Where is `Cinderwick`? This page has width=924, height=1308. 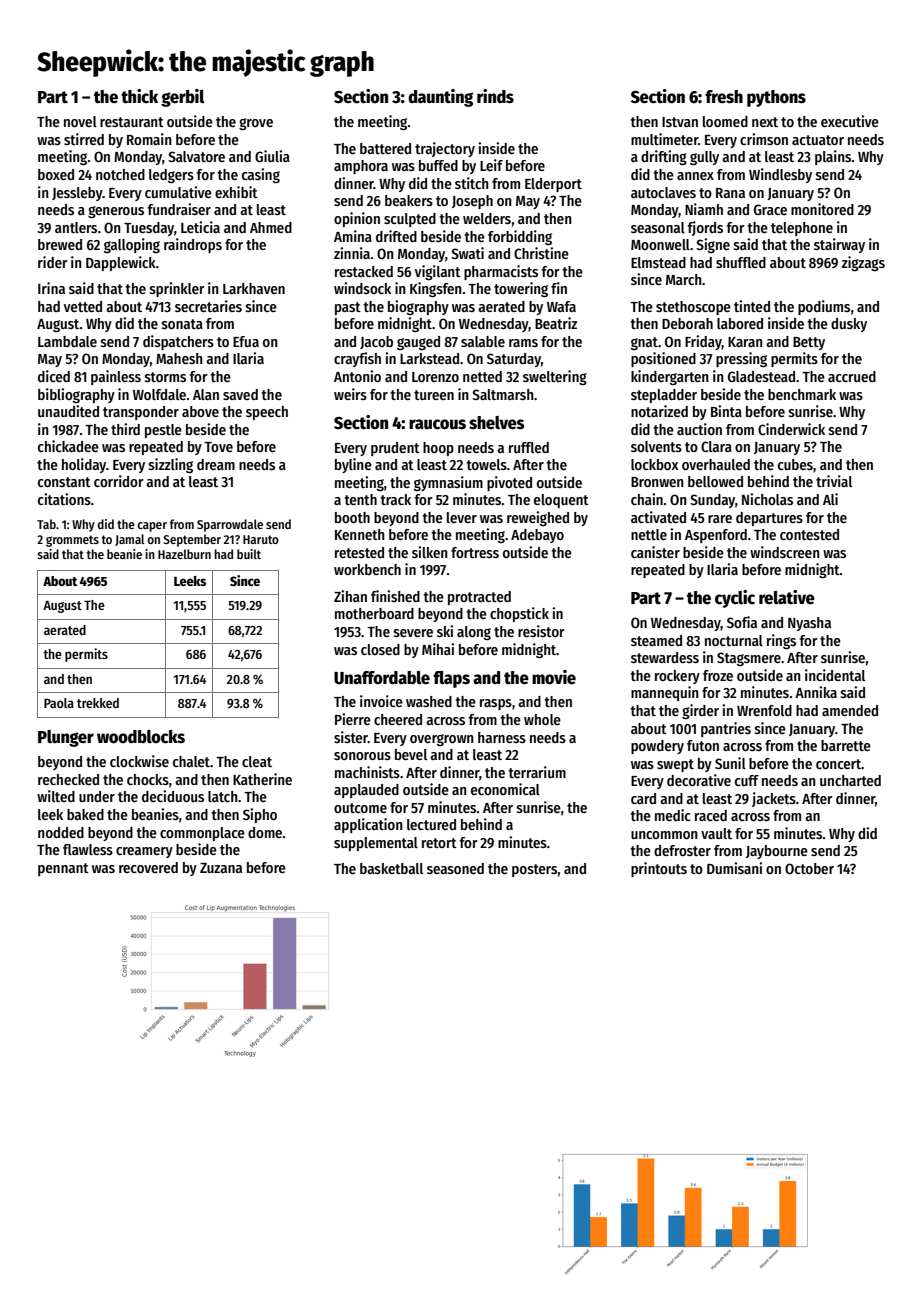 Cinderwick is located at coordinates (791, 429).
